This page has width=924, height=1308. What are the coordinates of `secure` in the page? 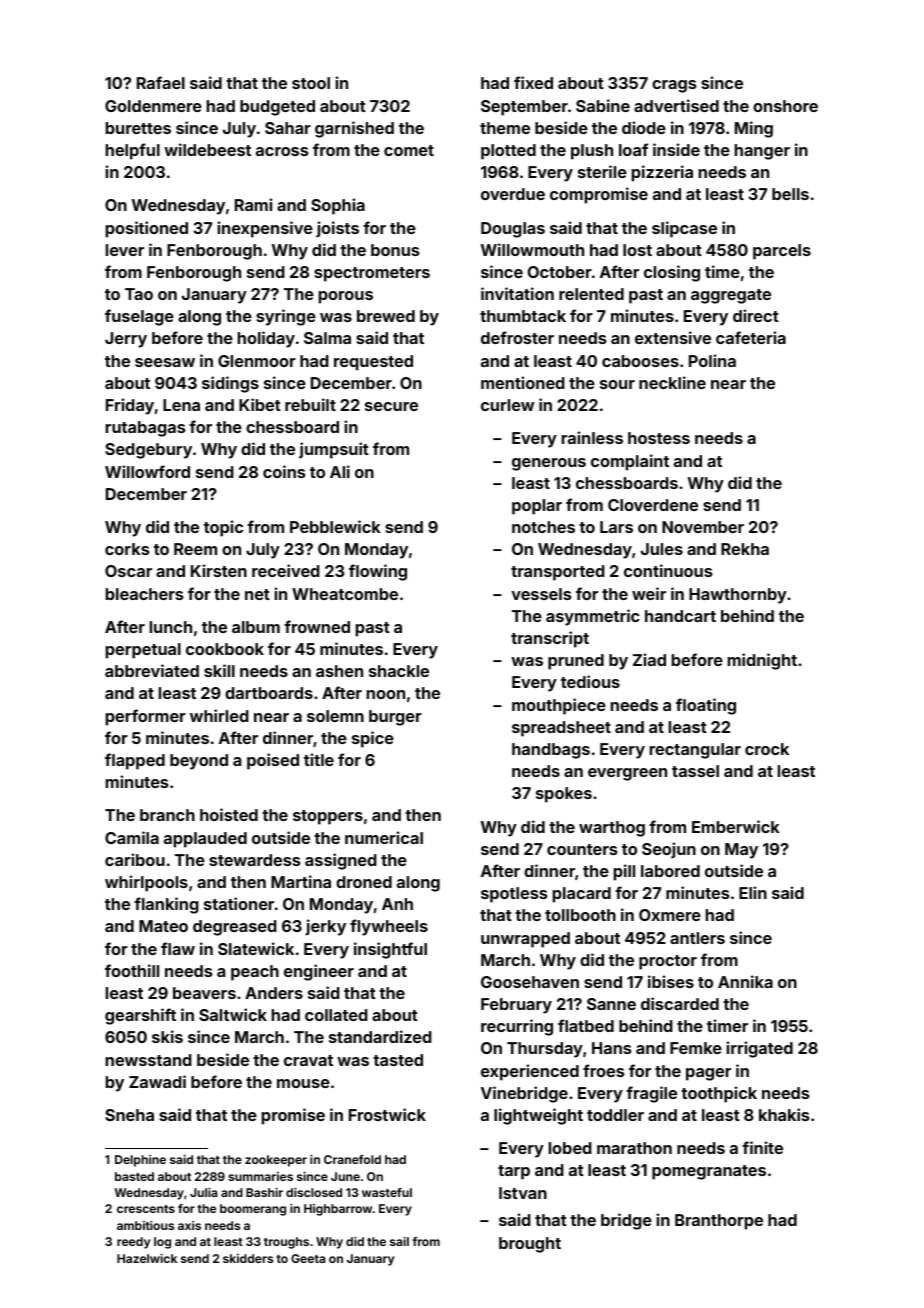 It's located at (391, 406).
